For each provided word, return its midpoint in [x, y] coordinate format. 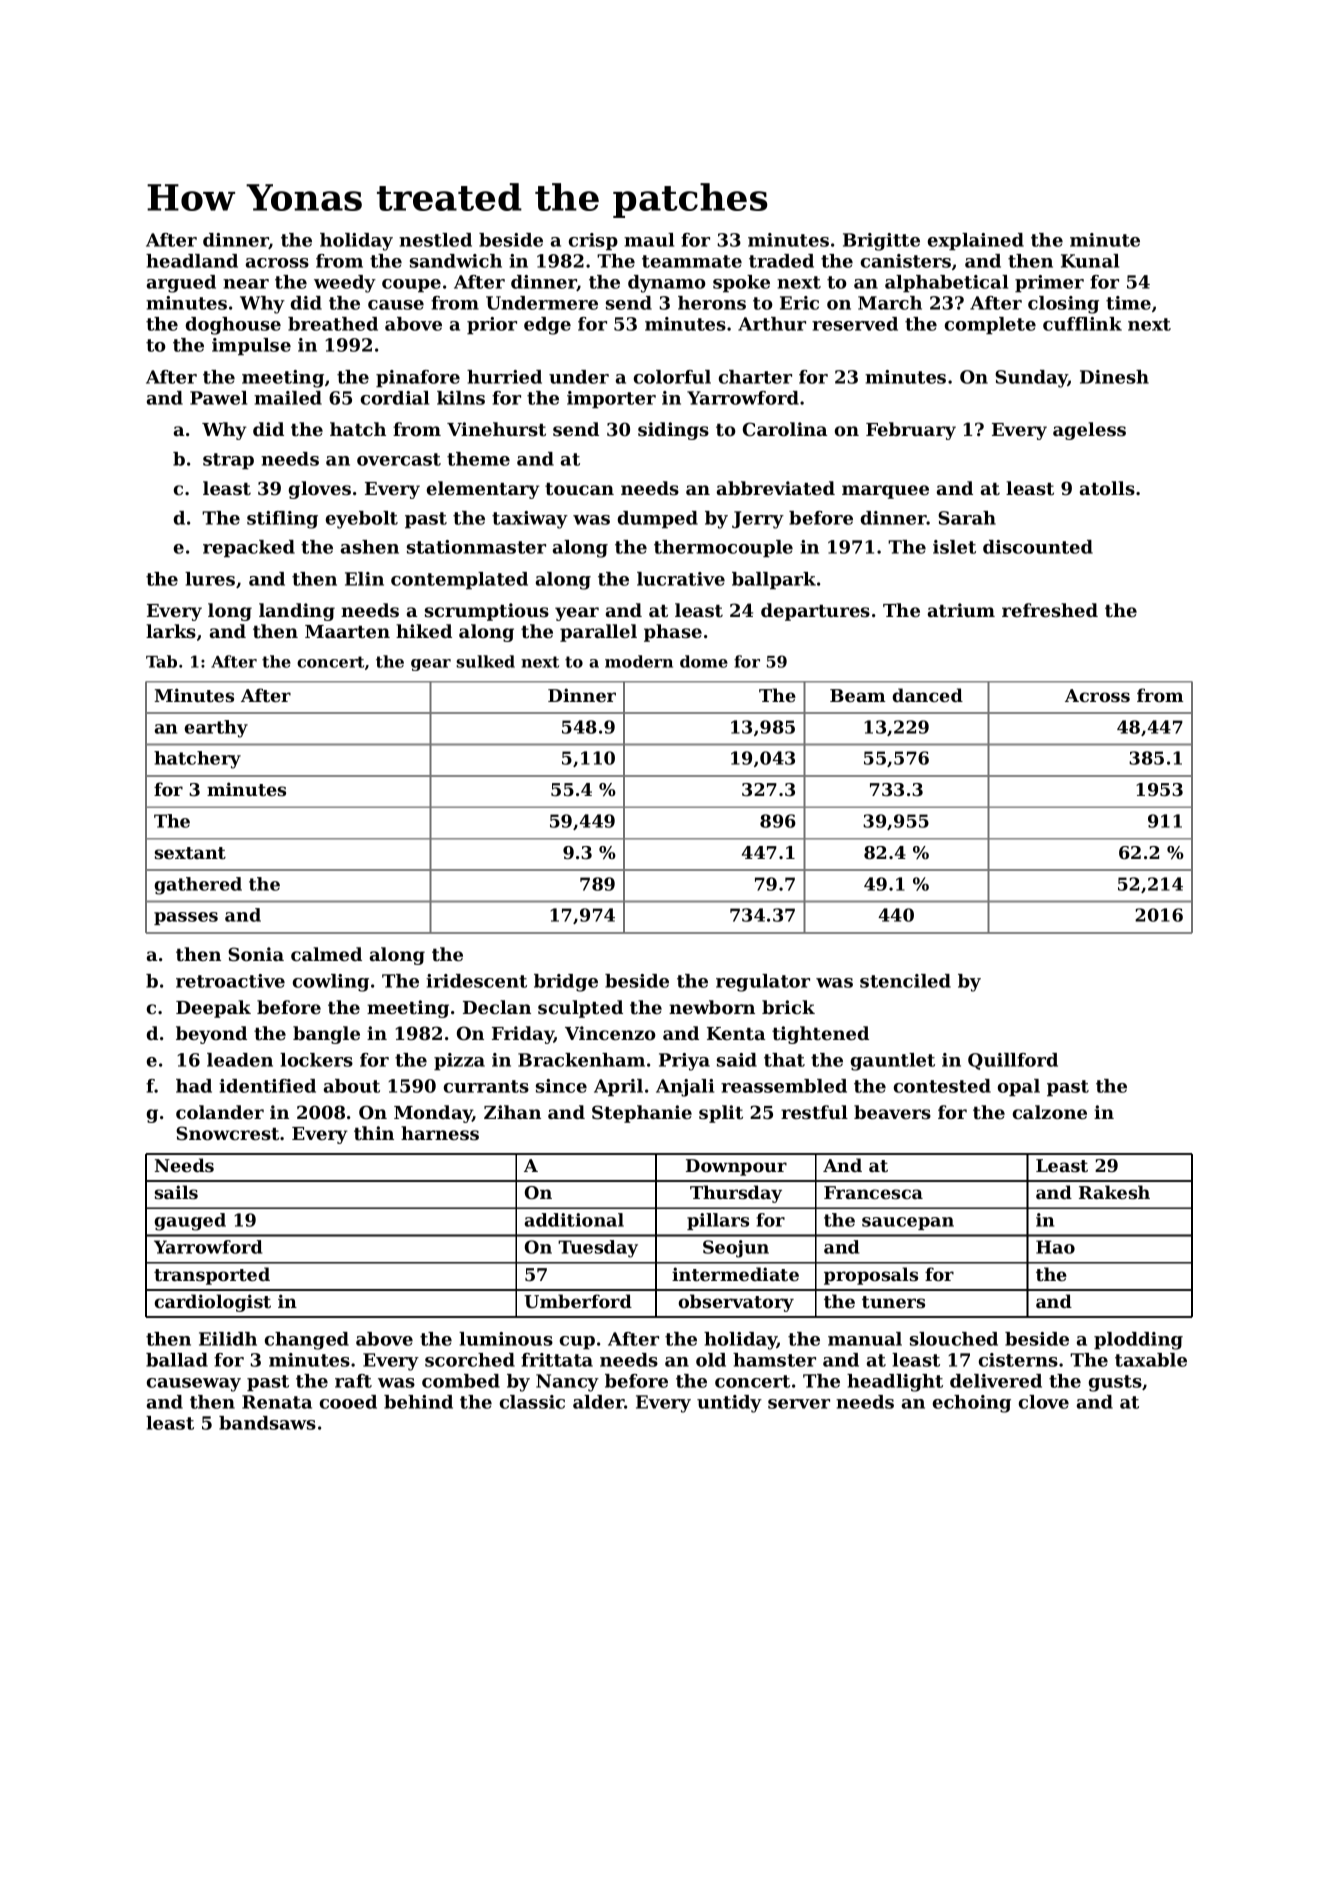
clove [1044, 1402]
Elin [364, 579]
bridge [566, 983]
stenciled [905, 981]
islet [954, 547]
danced [927, 695]
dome [704, 661]
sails [176, 1192]
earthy [216, 729]
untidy [729, 1404]
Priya [684, 1062]
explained [976, 241]
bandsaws [267, 1423]
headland [192, 261]
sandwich [456, 261]
